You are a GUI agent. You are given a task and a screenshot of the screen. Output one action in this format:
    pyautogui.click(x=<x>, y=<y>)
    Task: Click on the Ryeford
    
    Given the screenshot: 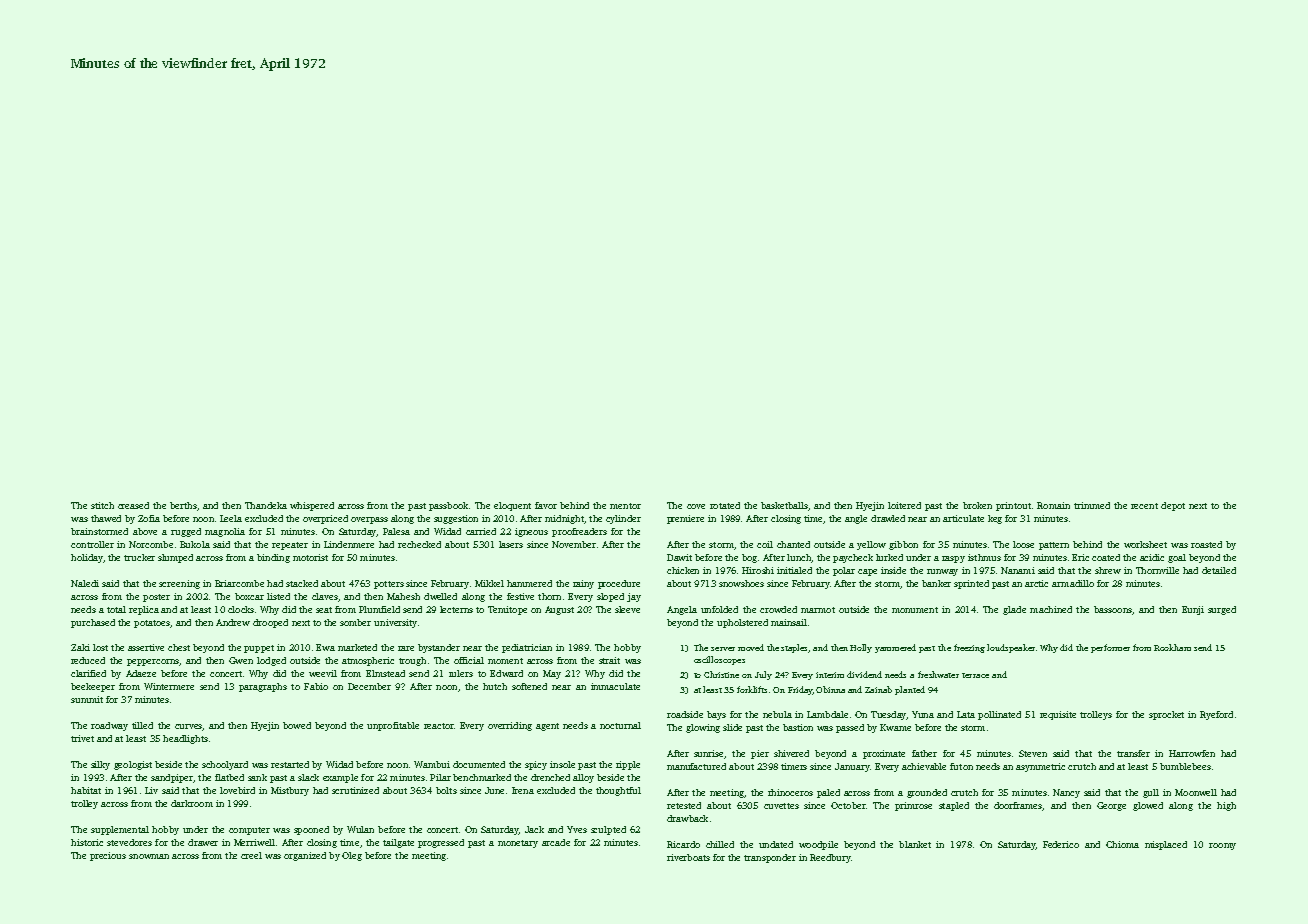 What is the action you would take?
    pyautogui.click(x=1216, y=715)
